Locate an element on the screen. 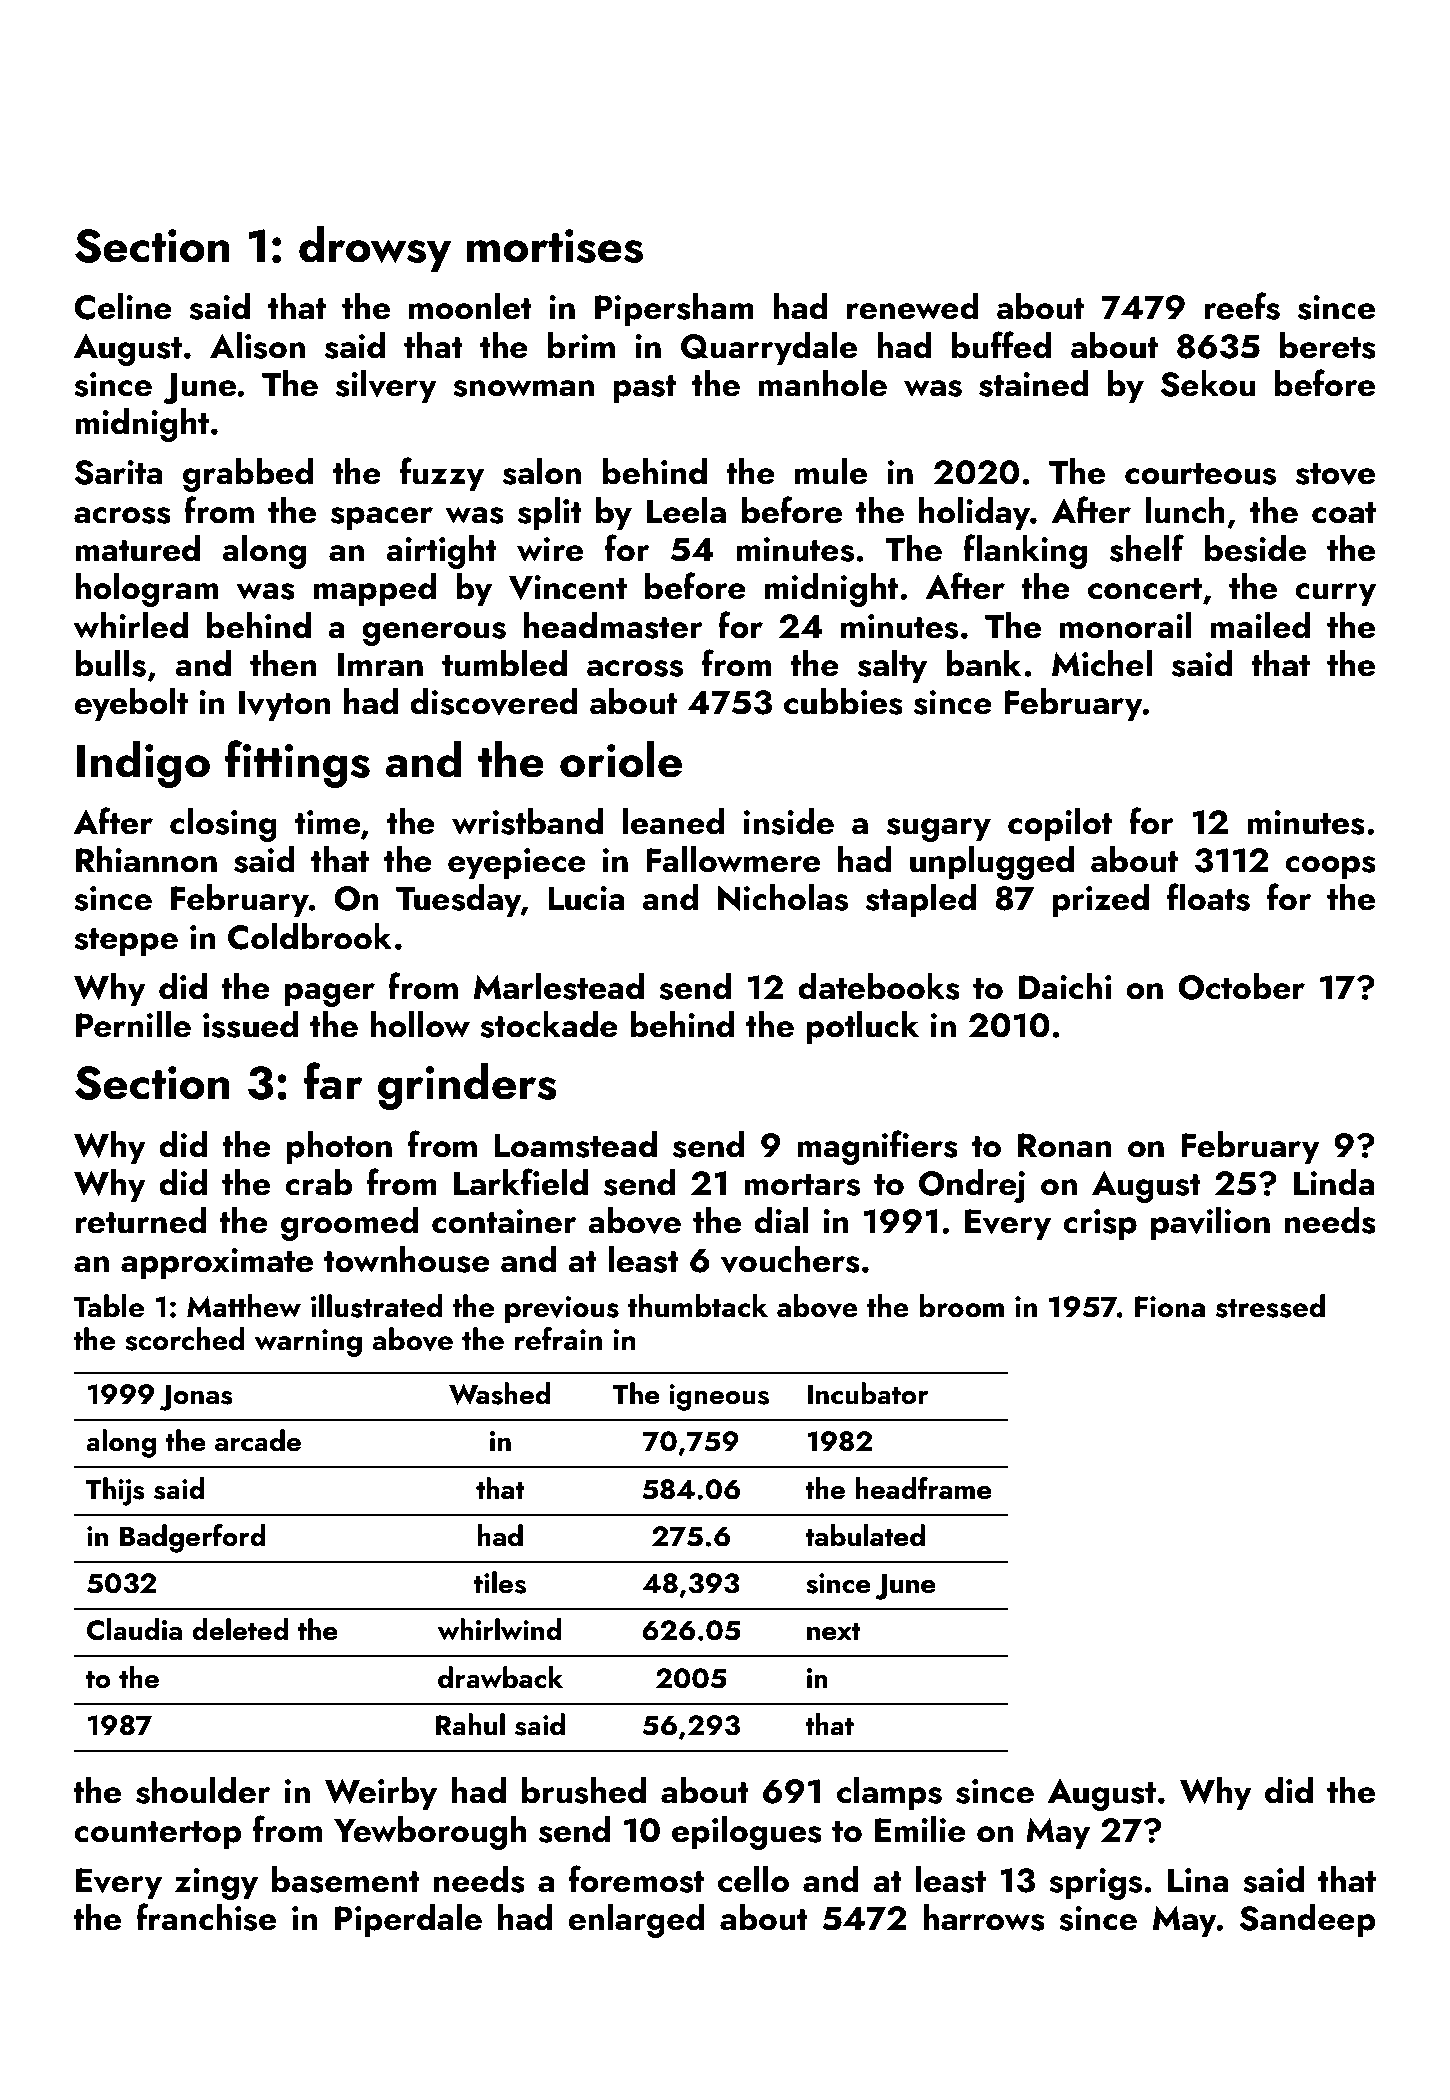 Image resolution: width=1450 pixels, height=2100 pixels. holiday is located at coordinates (974, 514).
